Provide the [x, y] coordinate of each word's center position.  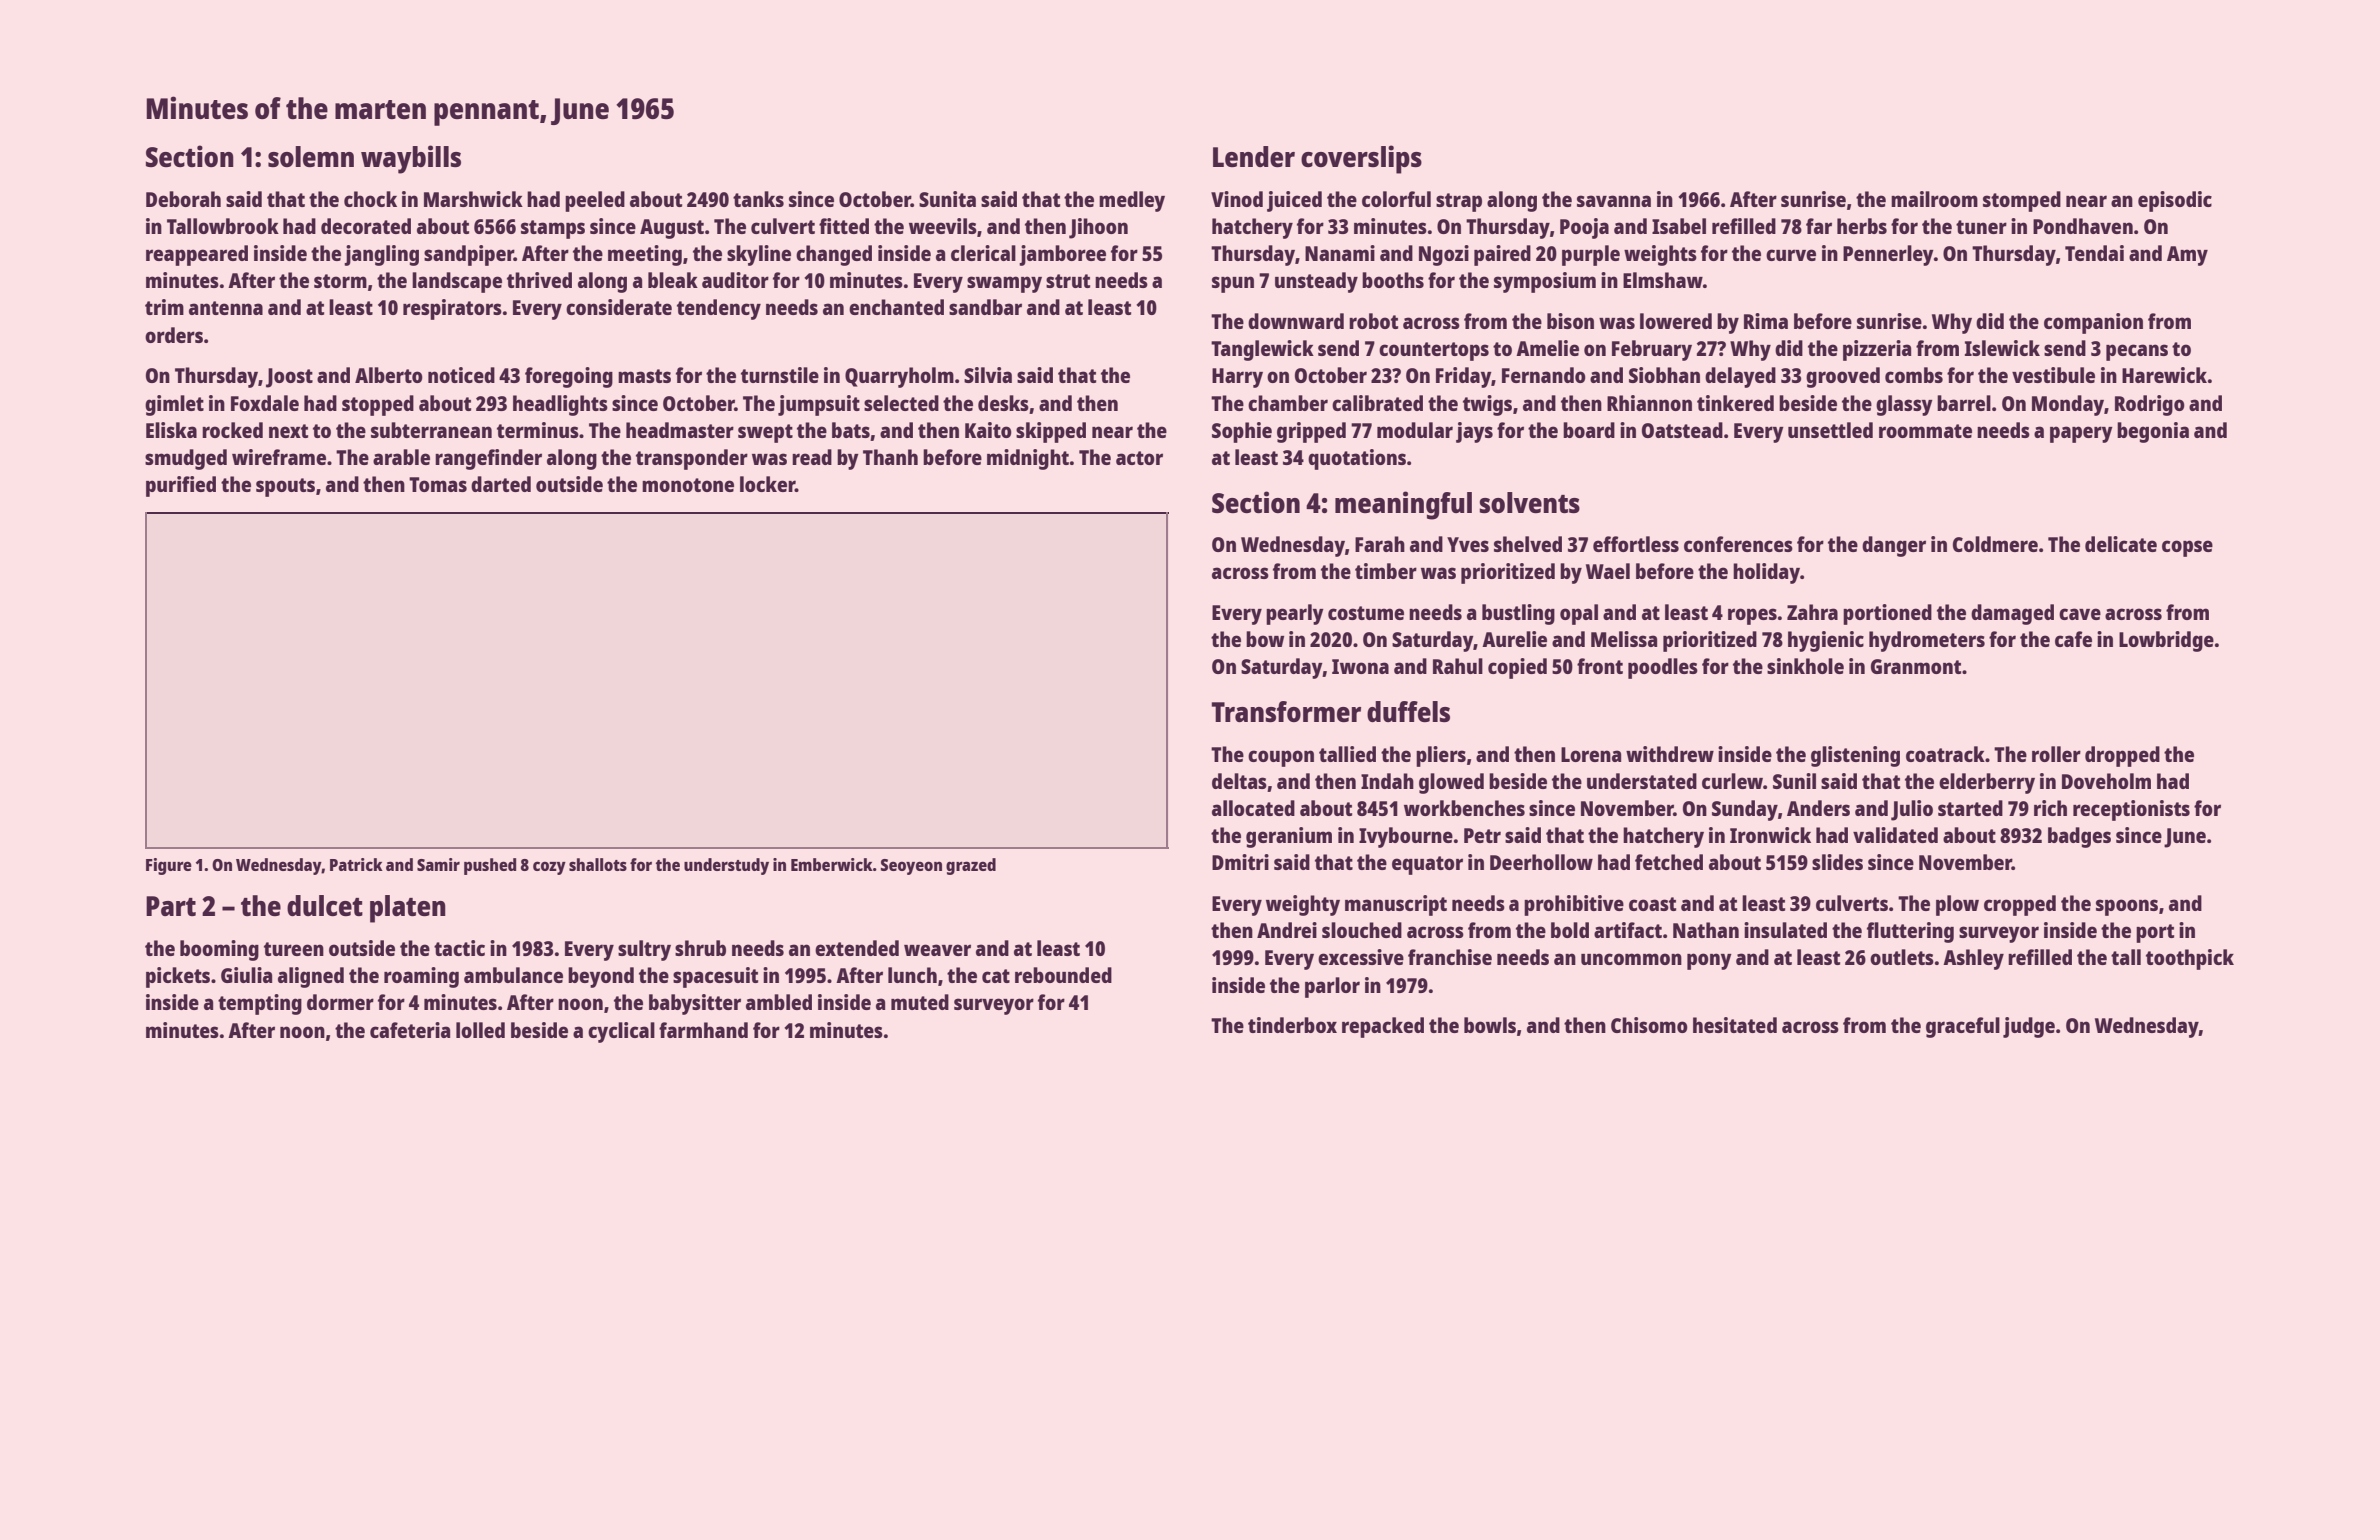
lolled [480, 1030]
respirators [452, 309]
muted [920, 1002]
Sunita [947, 199]
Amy [2187, 256]
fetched [1669, 862]
